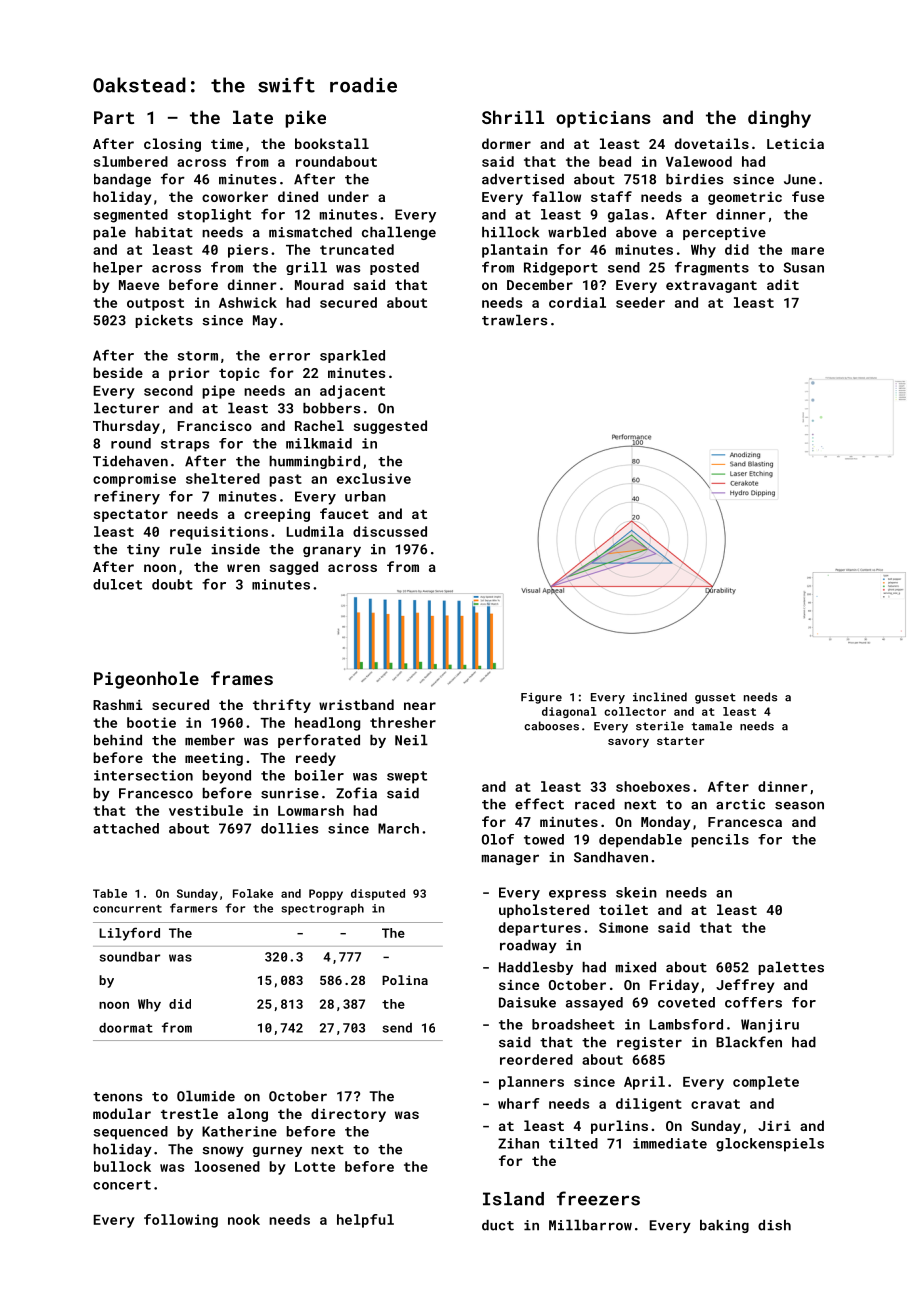 The image size is (924, 1308). Describe the element at coordinates (745, 986) in the screenshot. I see `Jeffrey` at that location.
